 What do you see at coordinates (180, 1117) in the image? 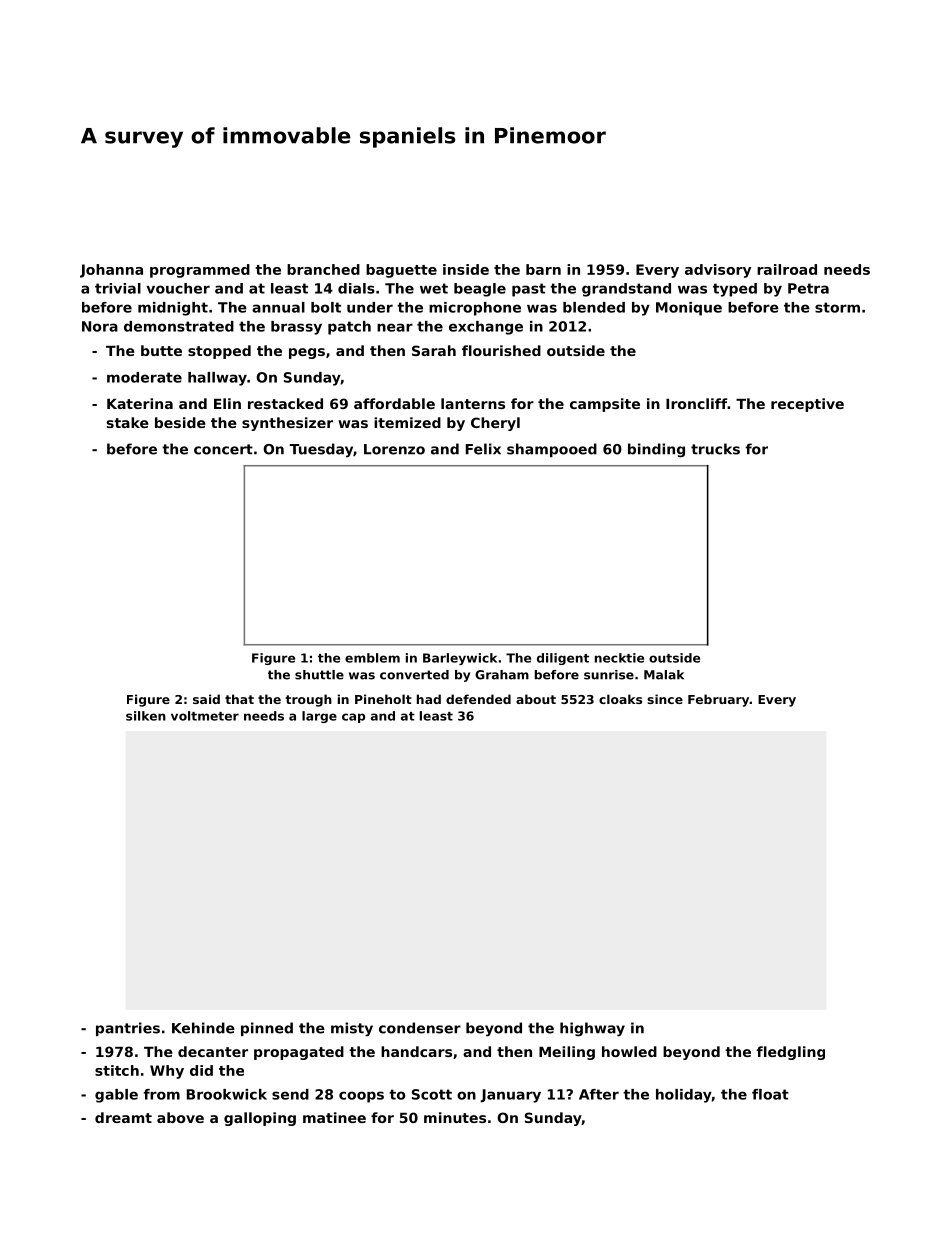
I see `above` at bounding box center [180, 1117].
